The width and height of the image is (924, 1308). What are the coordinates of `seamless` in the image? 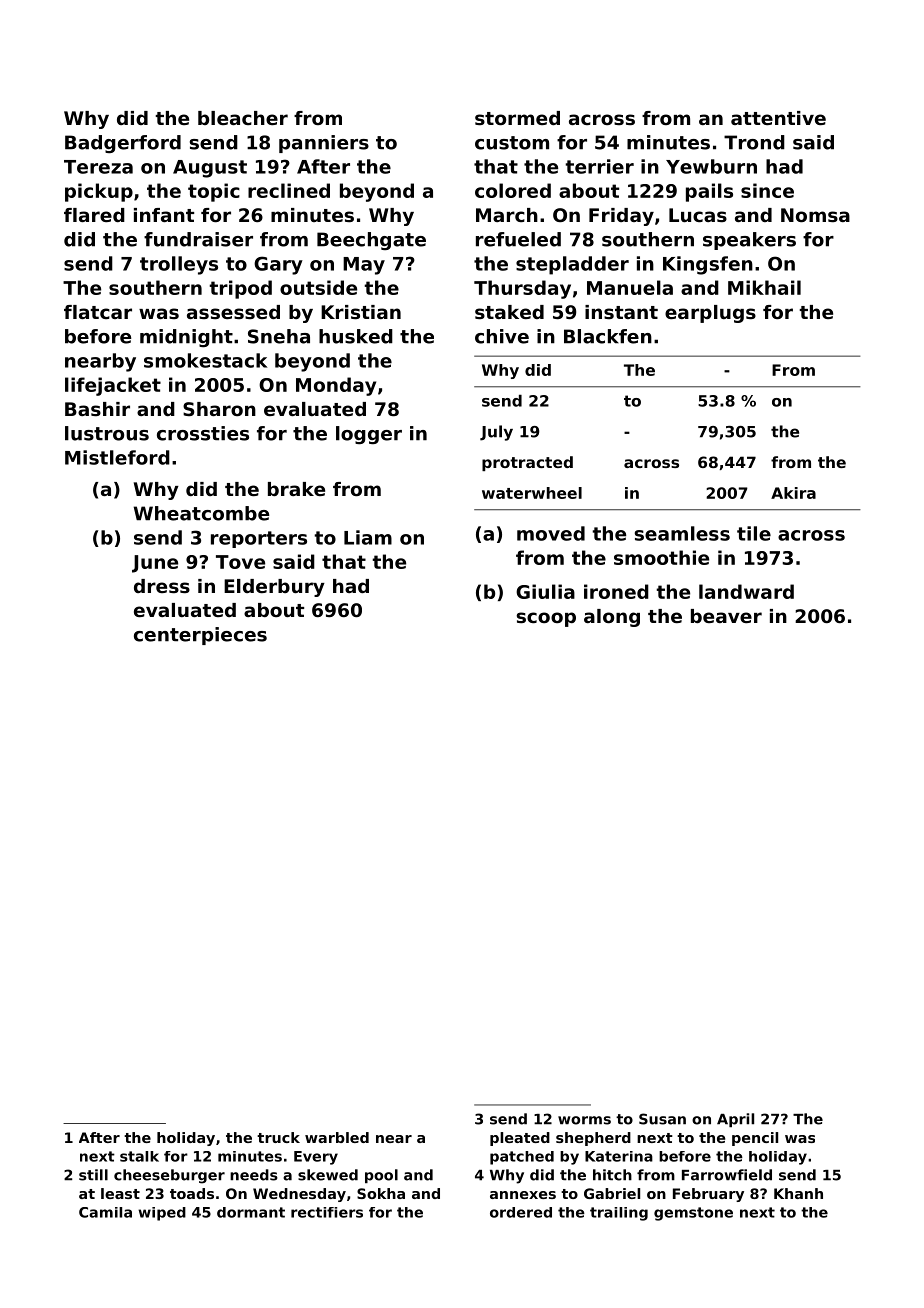 It's located at (682, 533).
